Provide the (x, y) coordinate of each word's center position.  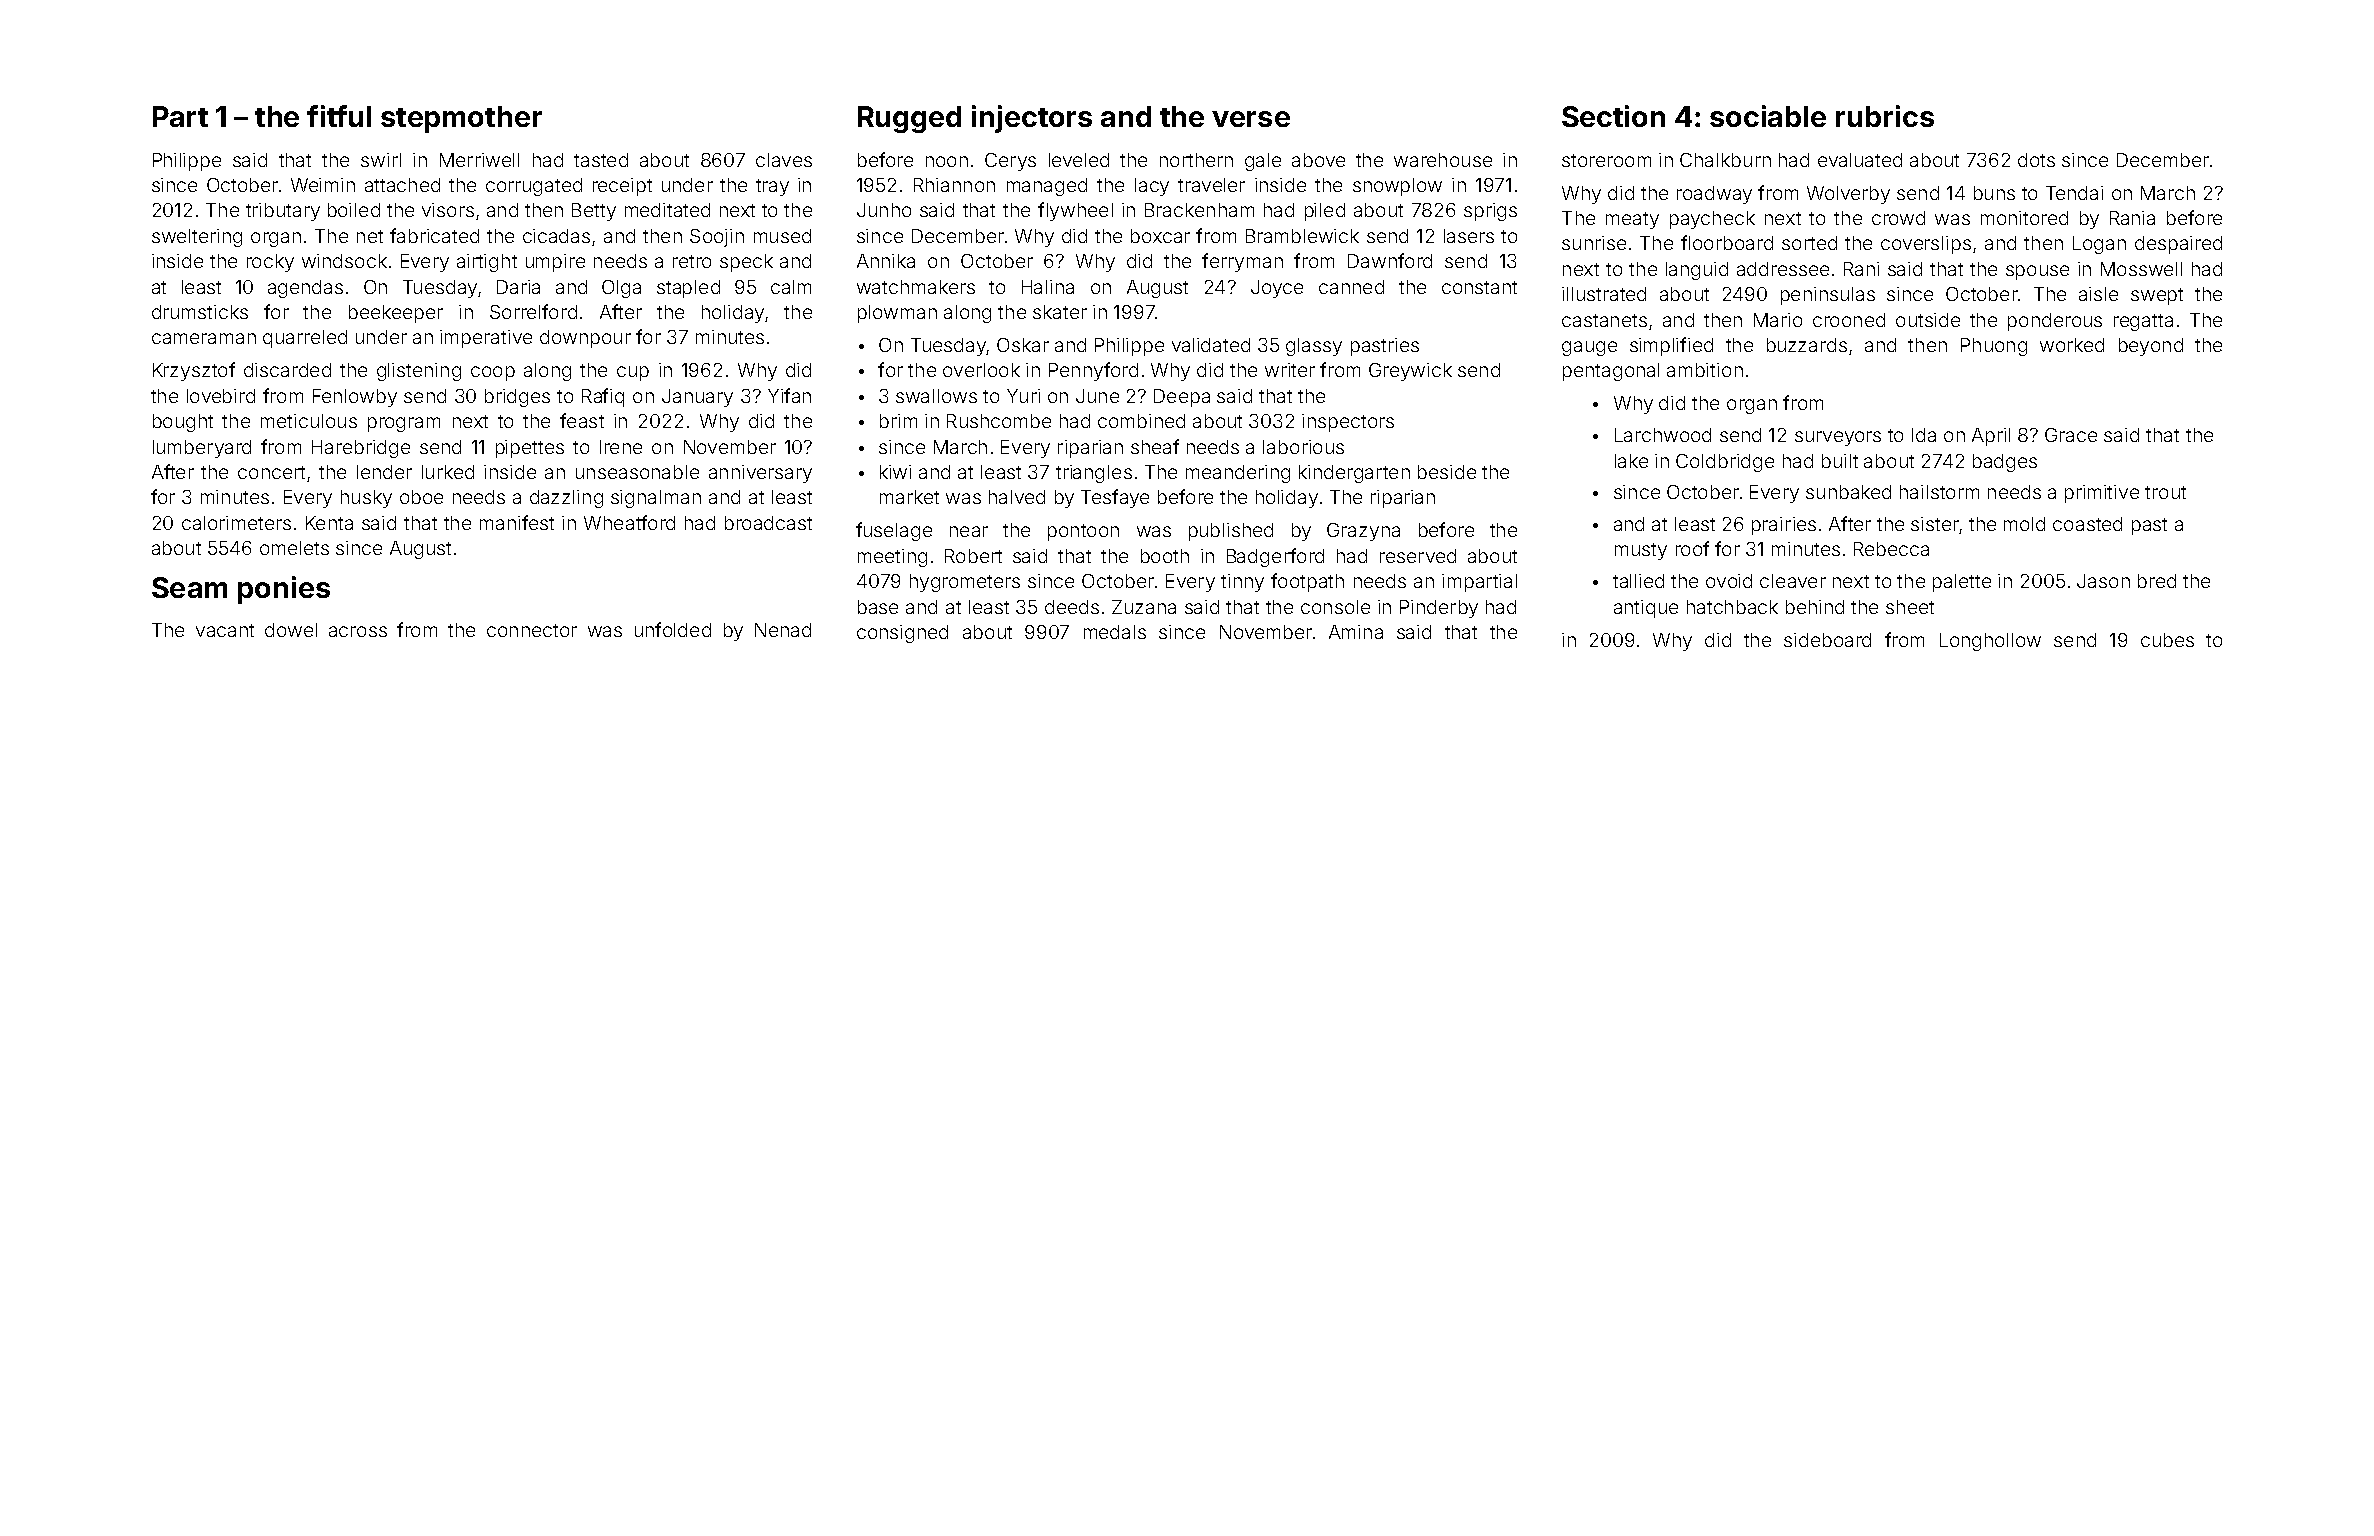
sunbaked (1848, 492)
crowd (1898, 218)
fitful (339, 116)
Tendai (2074, 193)
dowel (291, 630)
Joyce (1277, 289)
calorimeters (236, 523)
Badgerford (1275, 557)
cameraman (204, 338)
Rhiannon (954, 185)
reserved (1418, 556)
